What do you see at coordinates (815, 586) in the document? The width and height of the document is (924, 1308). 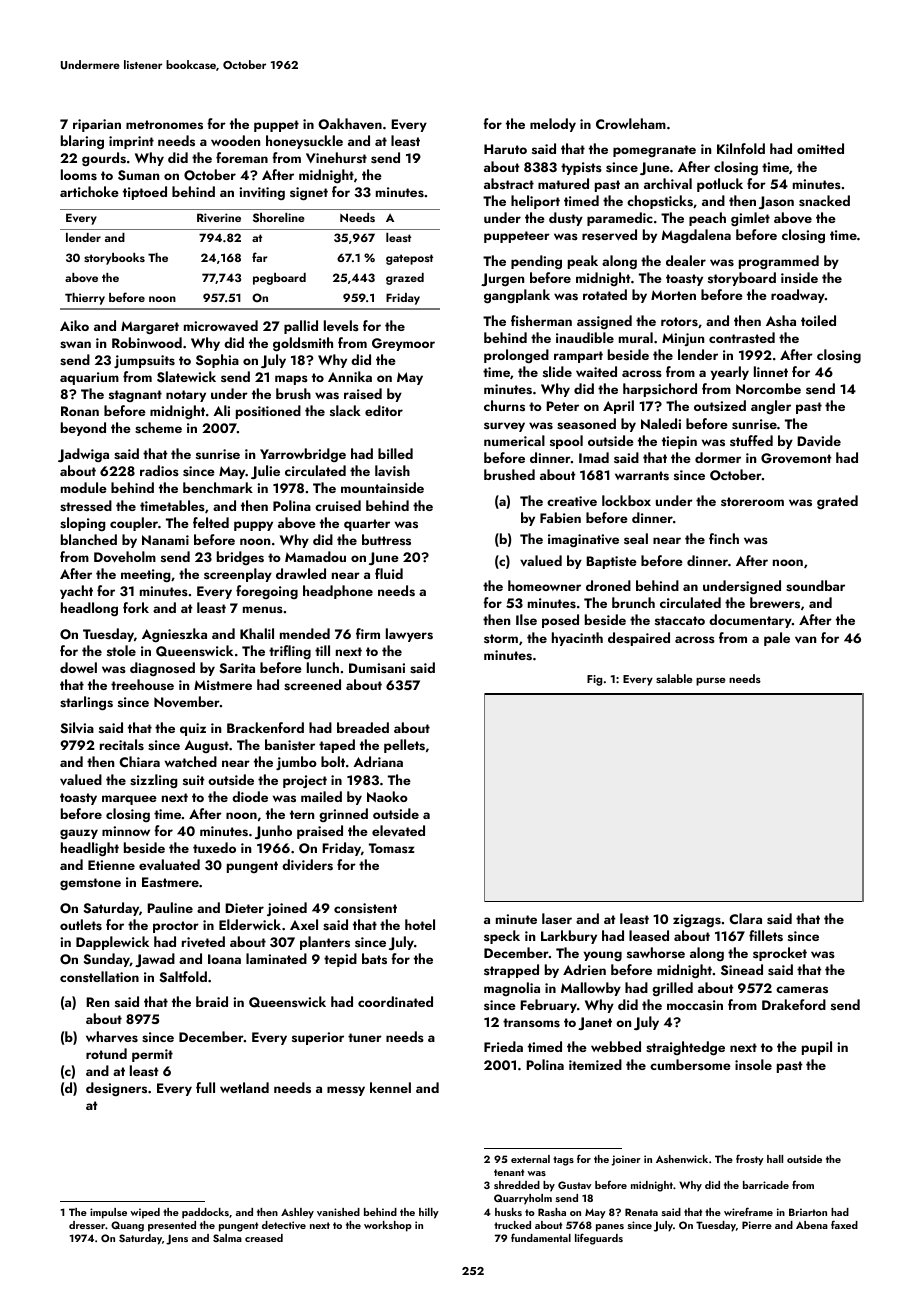 I see `soundbar` at bounding box center [815, 586].
